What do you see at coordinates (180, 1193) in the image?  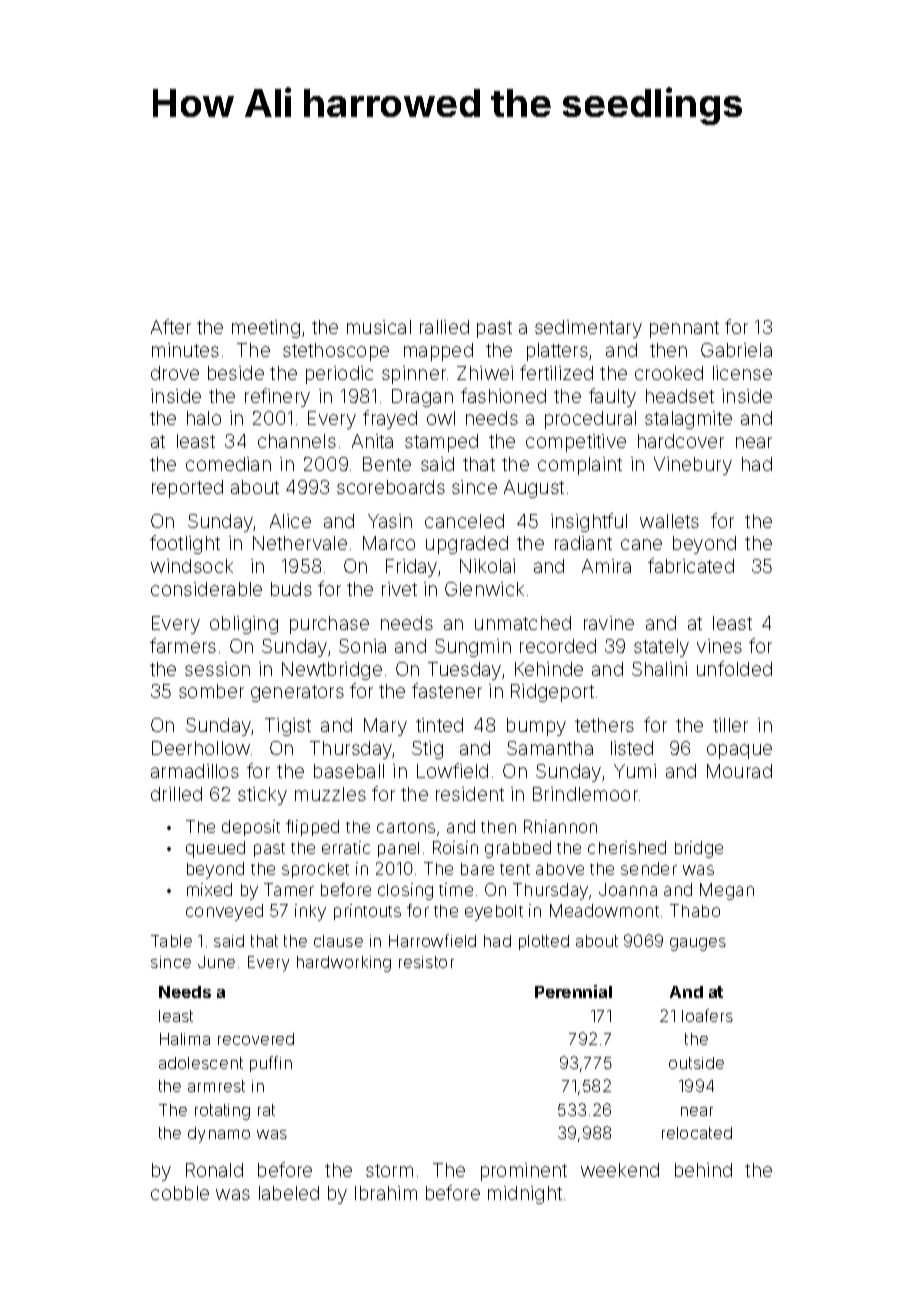 I see `cobble` at bounding box center [180, 1193].
